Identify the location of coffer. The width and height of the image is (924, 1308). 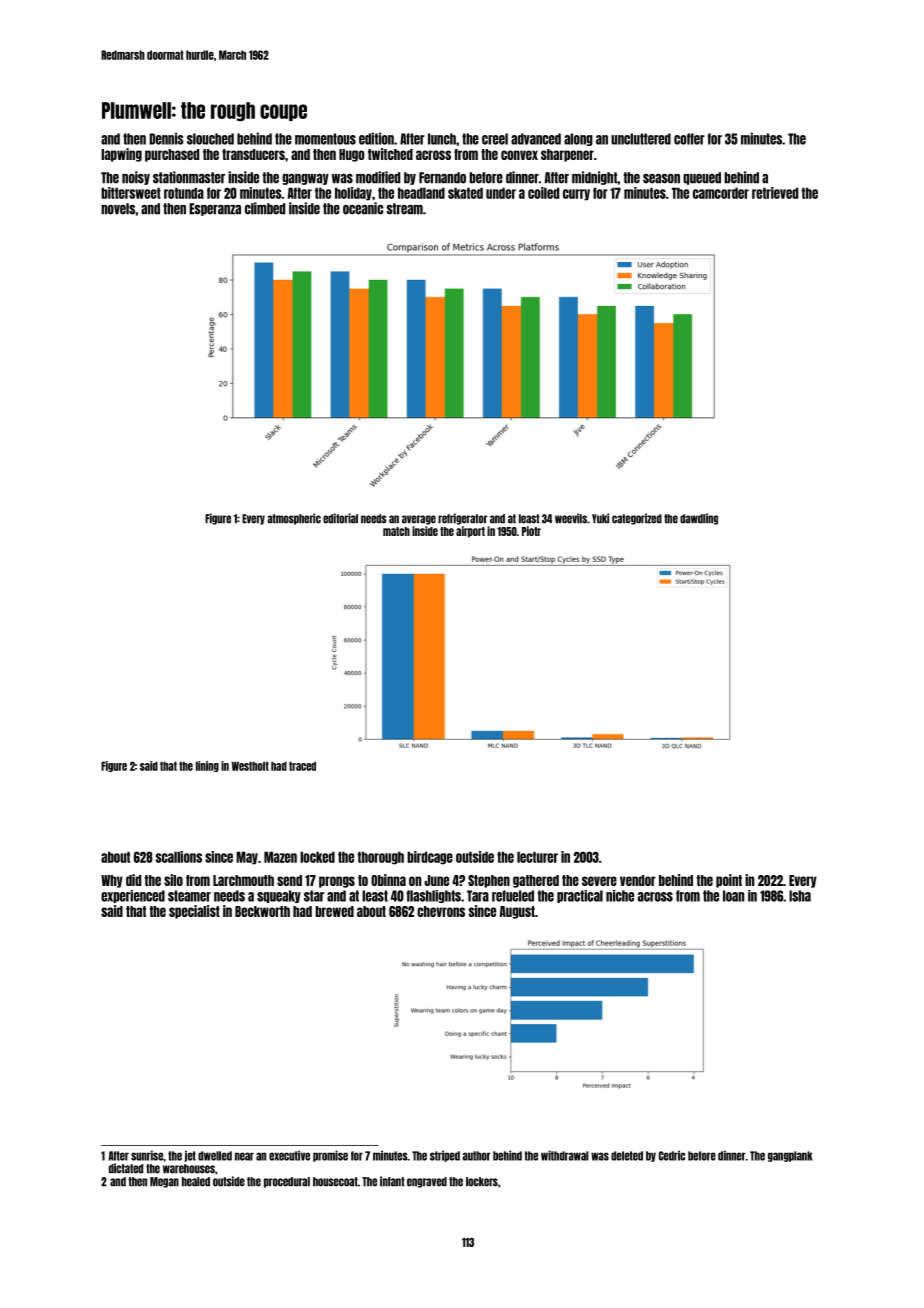
(689, 139).
